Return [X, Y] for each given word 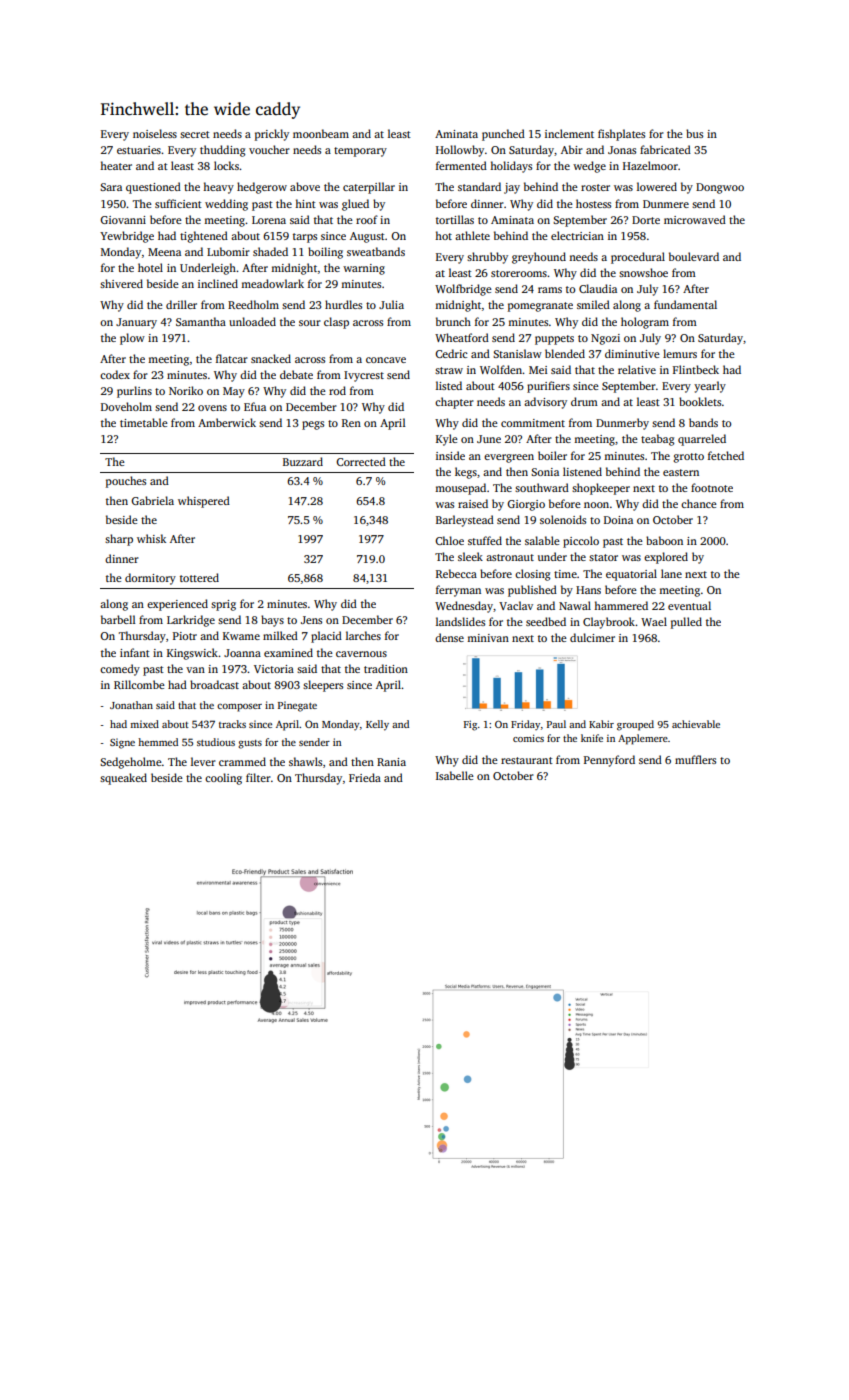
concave [386, 360]
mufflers [695, 759]
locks [226, 165]
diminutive [632, 353]
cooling [223, 779]
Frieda [365, 777]
